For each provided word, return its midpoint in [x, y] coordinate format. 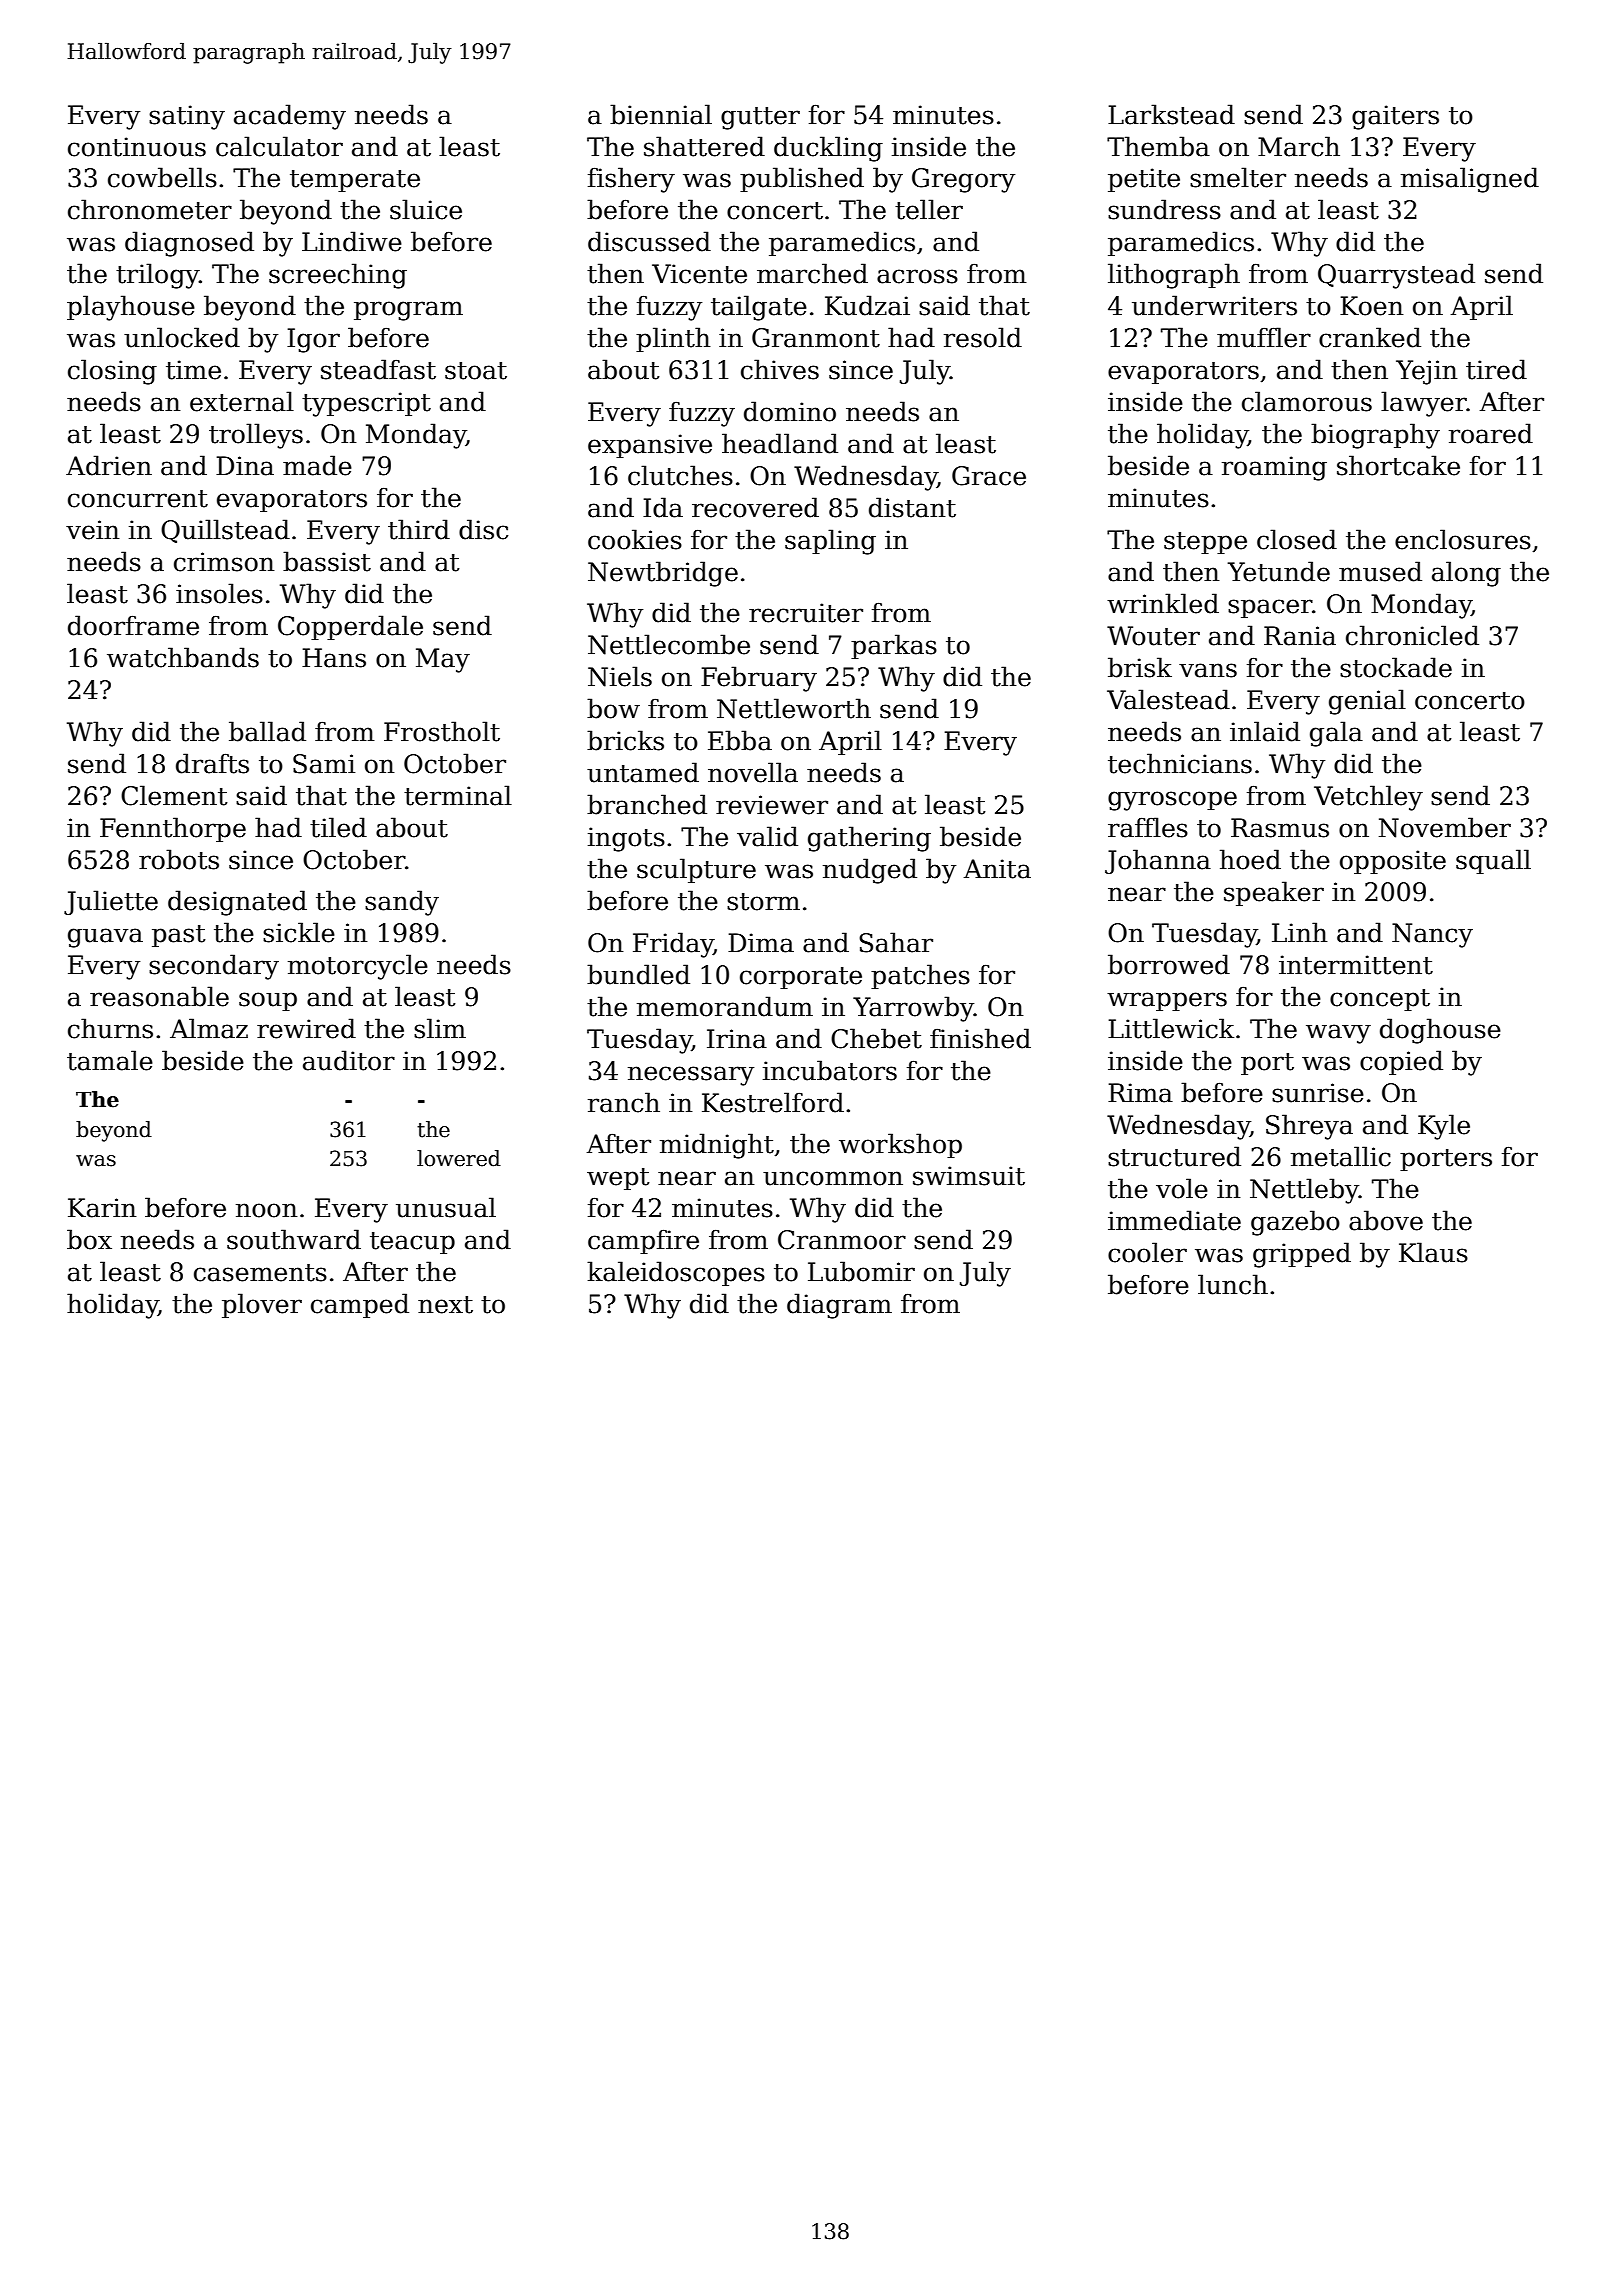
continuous [137, 147]
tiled [338, 827]
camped [360, 1305]
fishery [631, 180]
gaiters [1395, 117]
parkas [894, 646]
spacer [1270, 608]
